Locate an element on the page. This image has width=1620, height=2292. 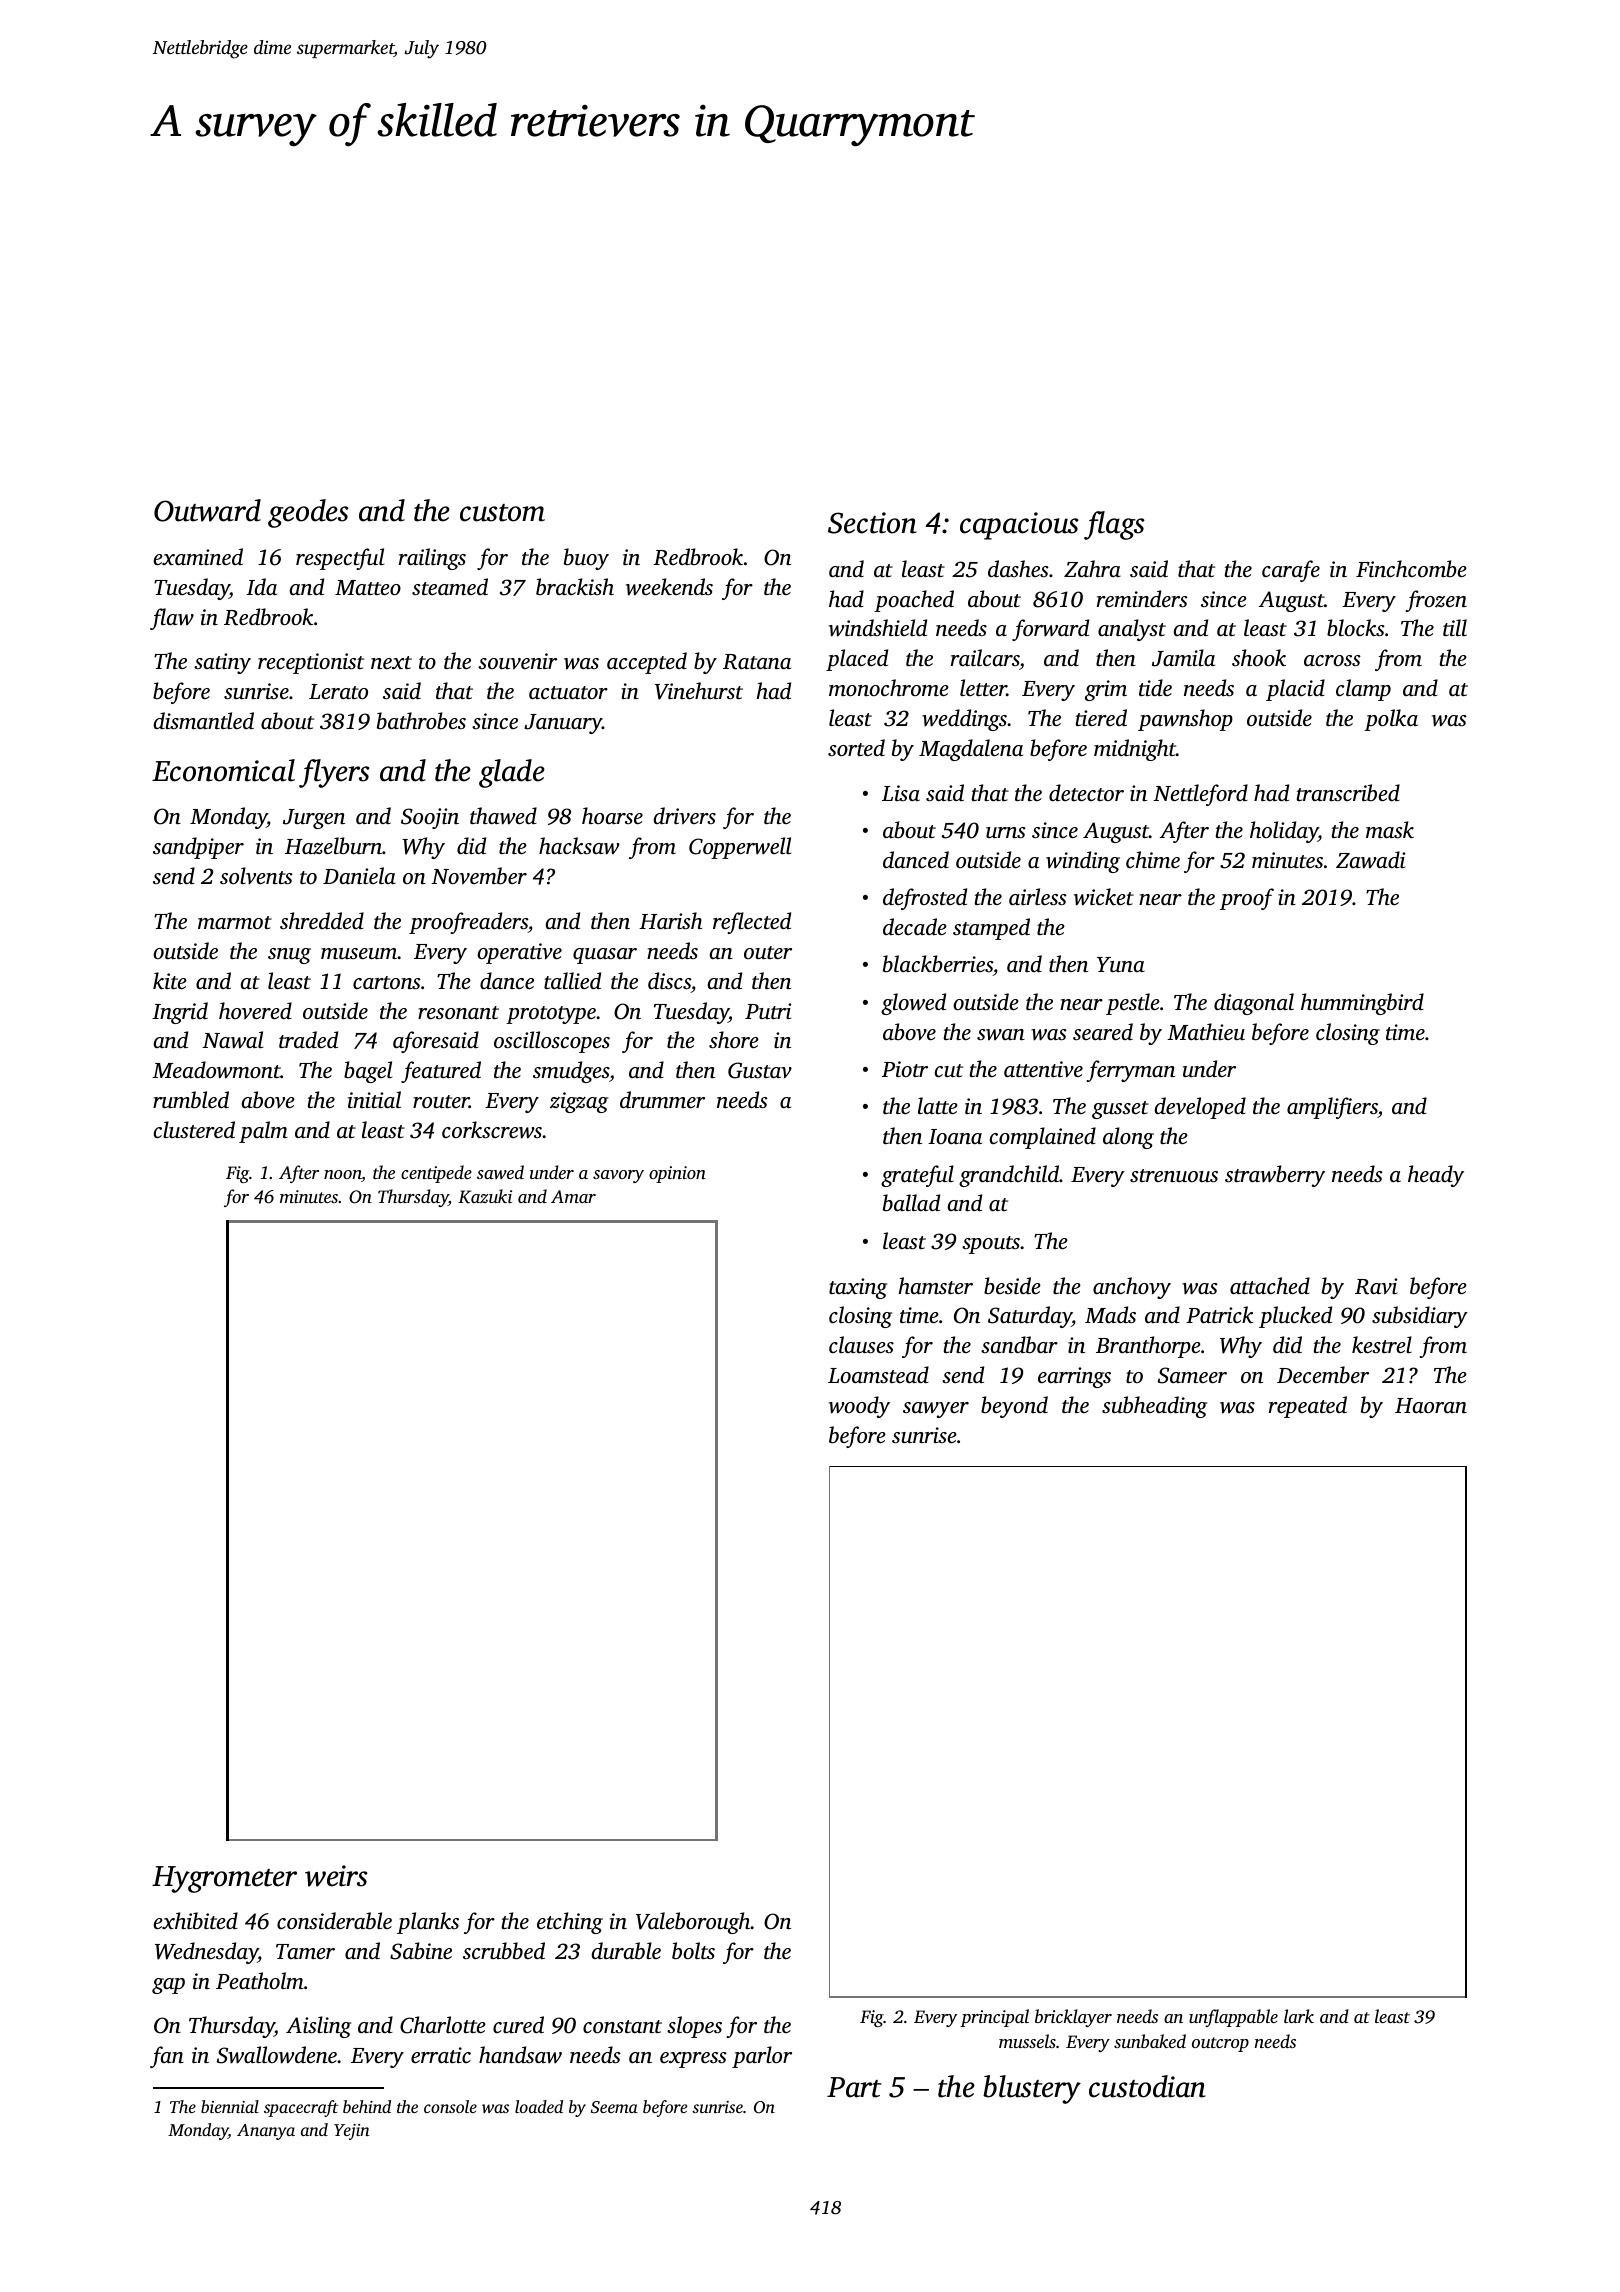
Mathieu is located at coordinates (1206, 1031).
